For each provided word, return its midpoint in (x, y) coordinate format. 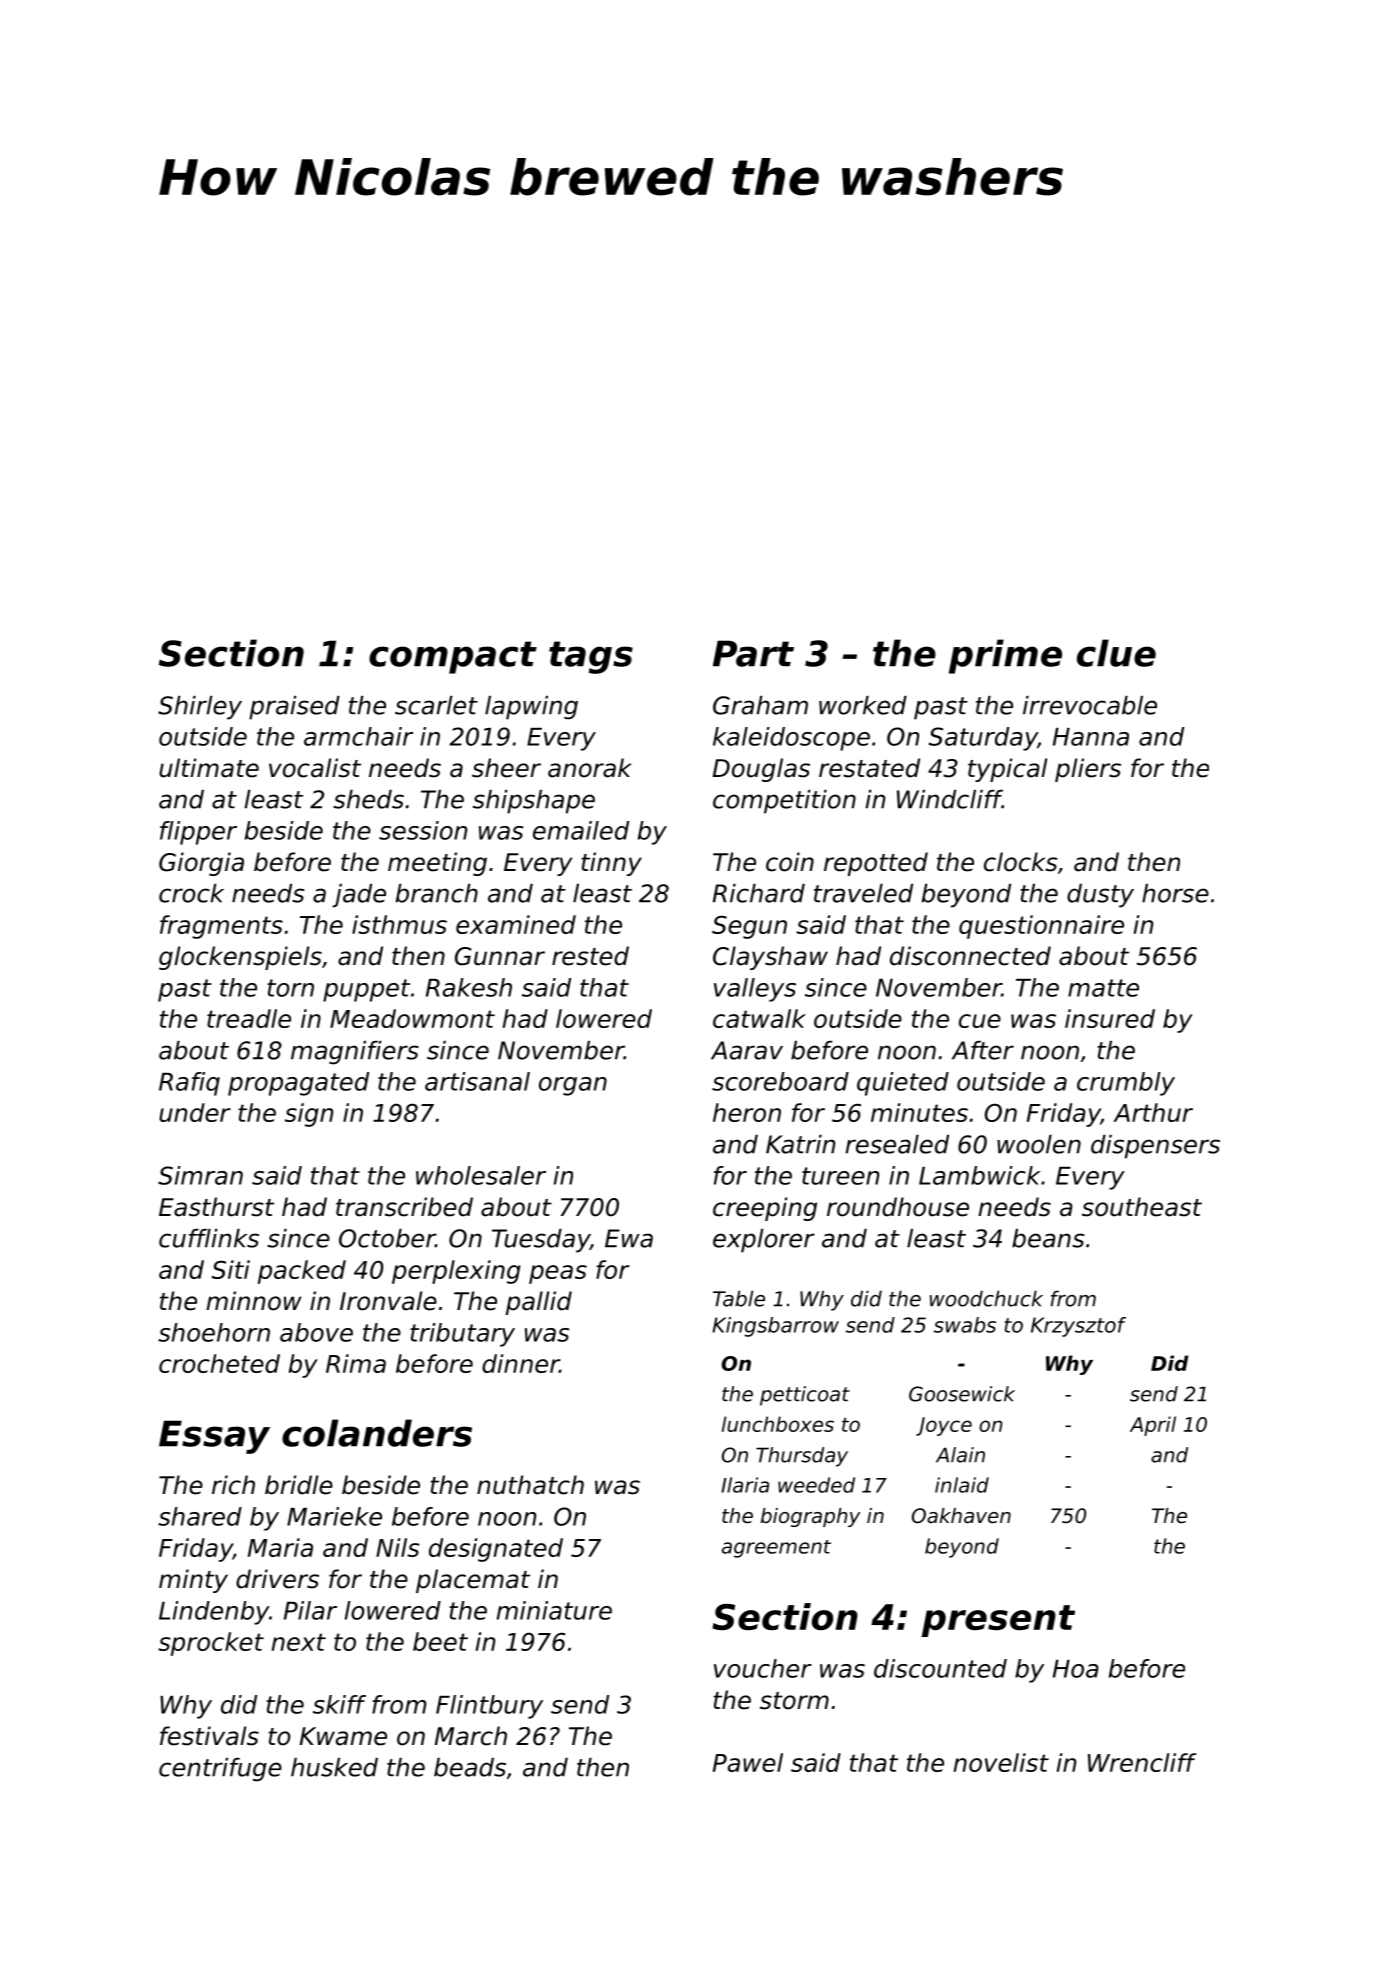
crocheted (219, 1363)
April (1153, 1426)
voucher (763, 1668)
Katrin (800, 1144)
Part (753, 653)
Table (739, 1298)
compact (453, 657)
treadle (249, 1018)
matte (1103, 988)
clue (1116, 653)
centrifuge (220, 1770)
